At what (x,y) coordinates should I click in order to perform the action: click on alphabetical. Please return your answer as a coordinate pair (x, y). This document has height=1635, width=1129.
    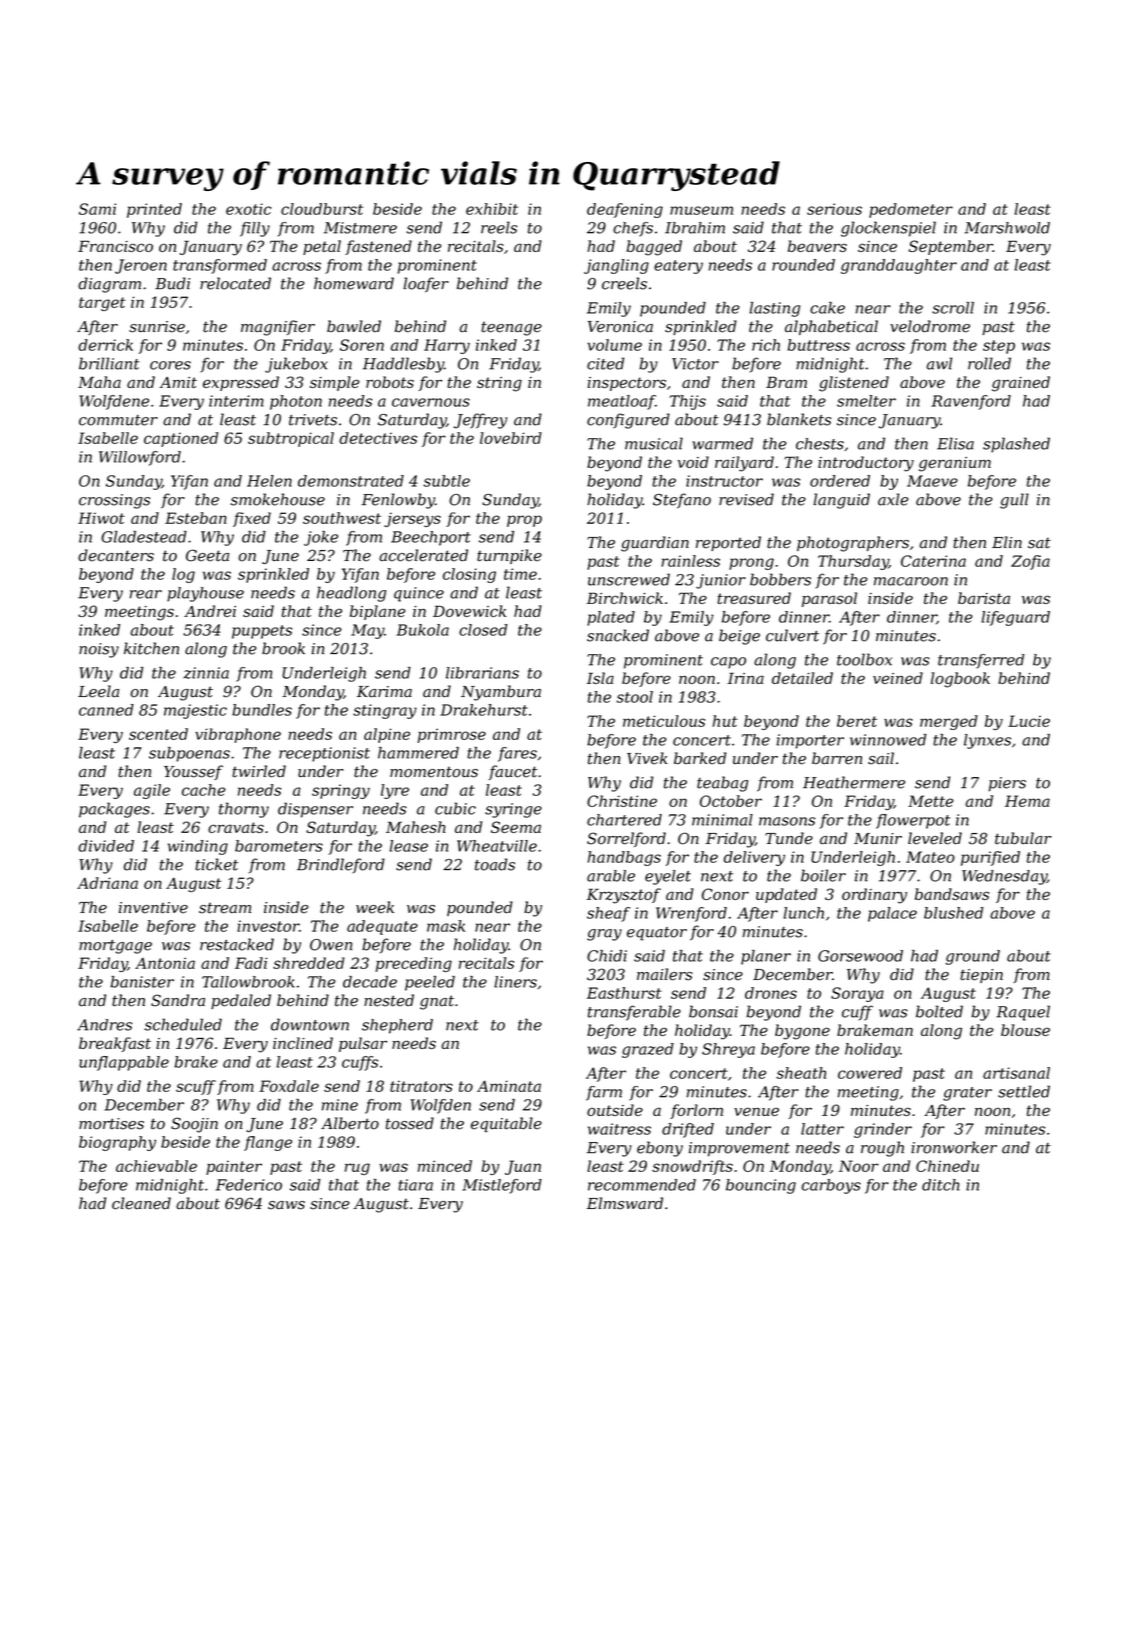
    Looking at the image, I should click on (831, 327).
